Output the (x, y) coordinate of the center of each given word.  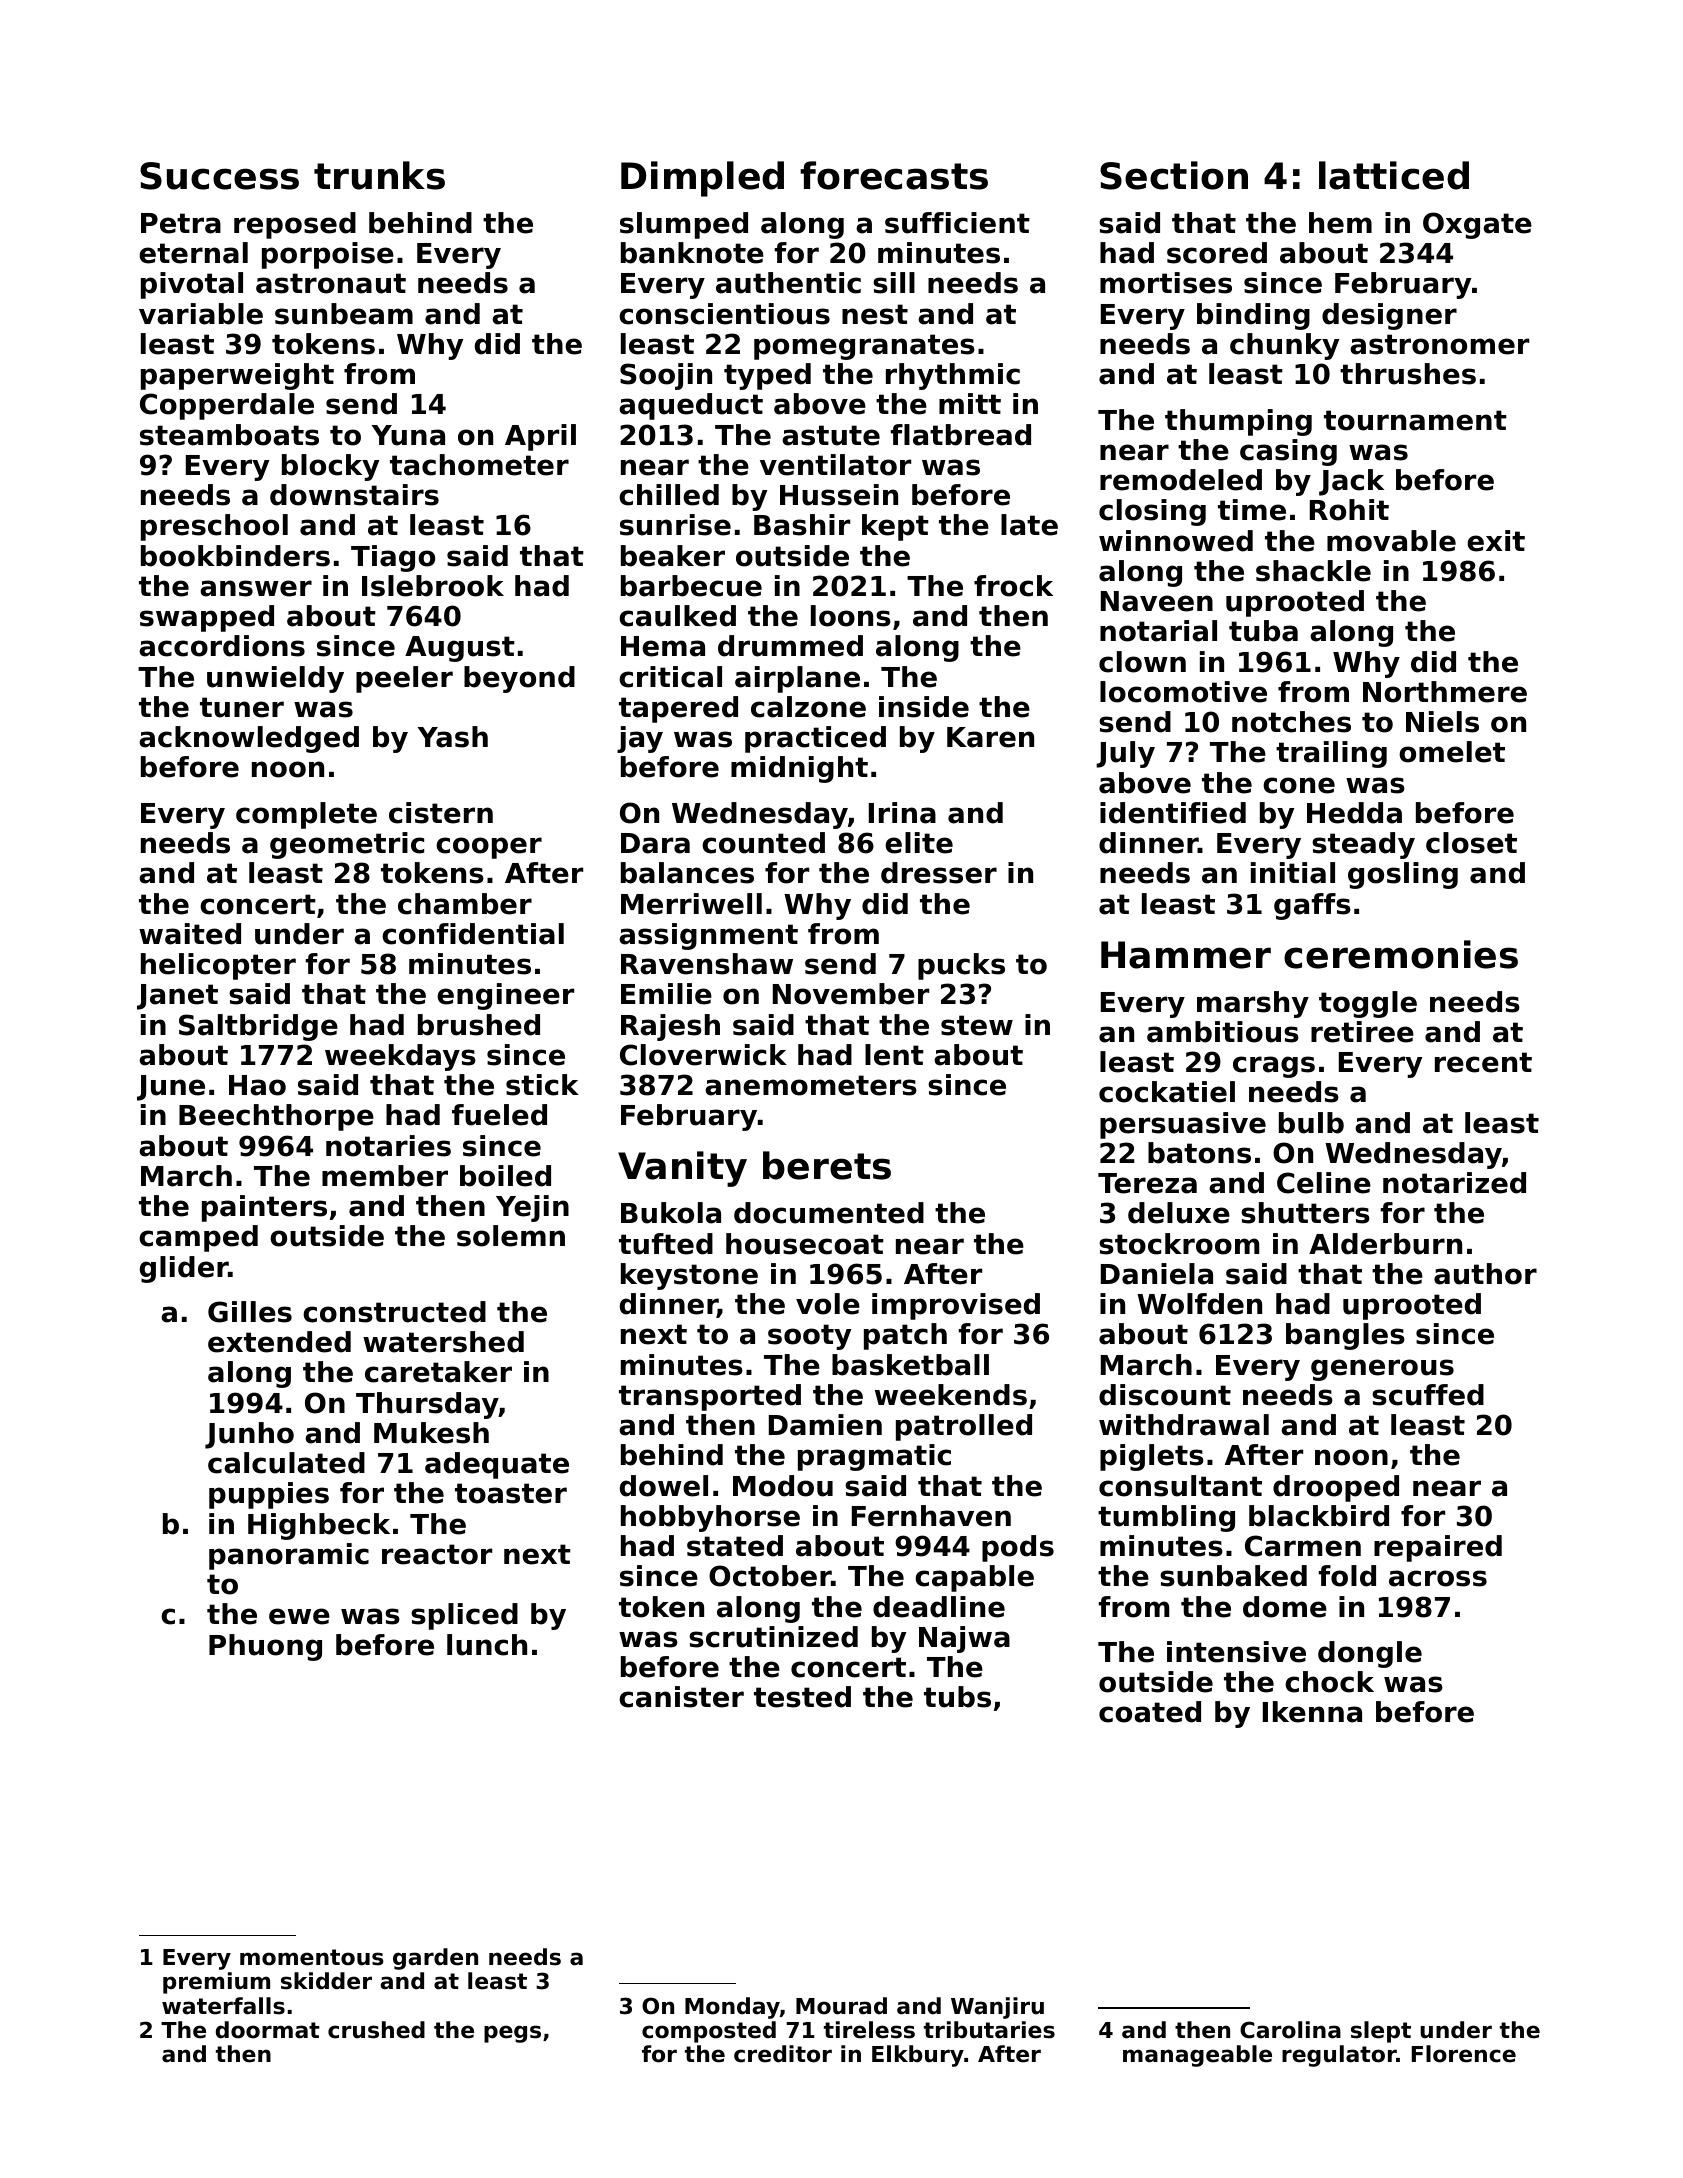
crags (1274, 1067)
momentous (312, 1957)
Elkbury (918, 2056)
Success (219, 176)
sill (894, 283)
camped (198, 1238)
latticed (1394, 175)
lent (894, 1055)
